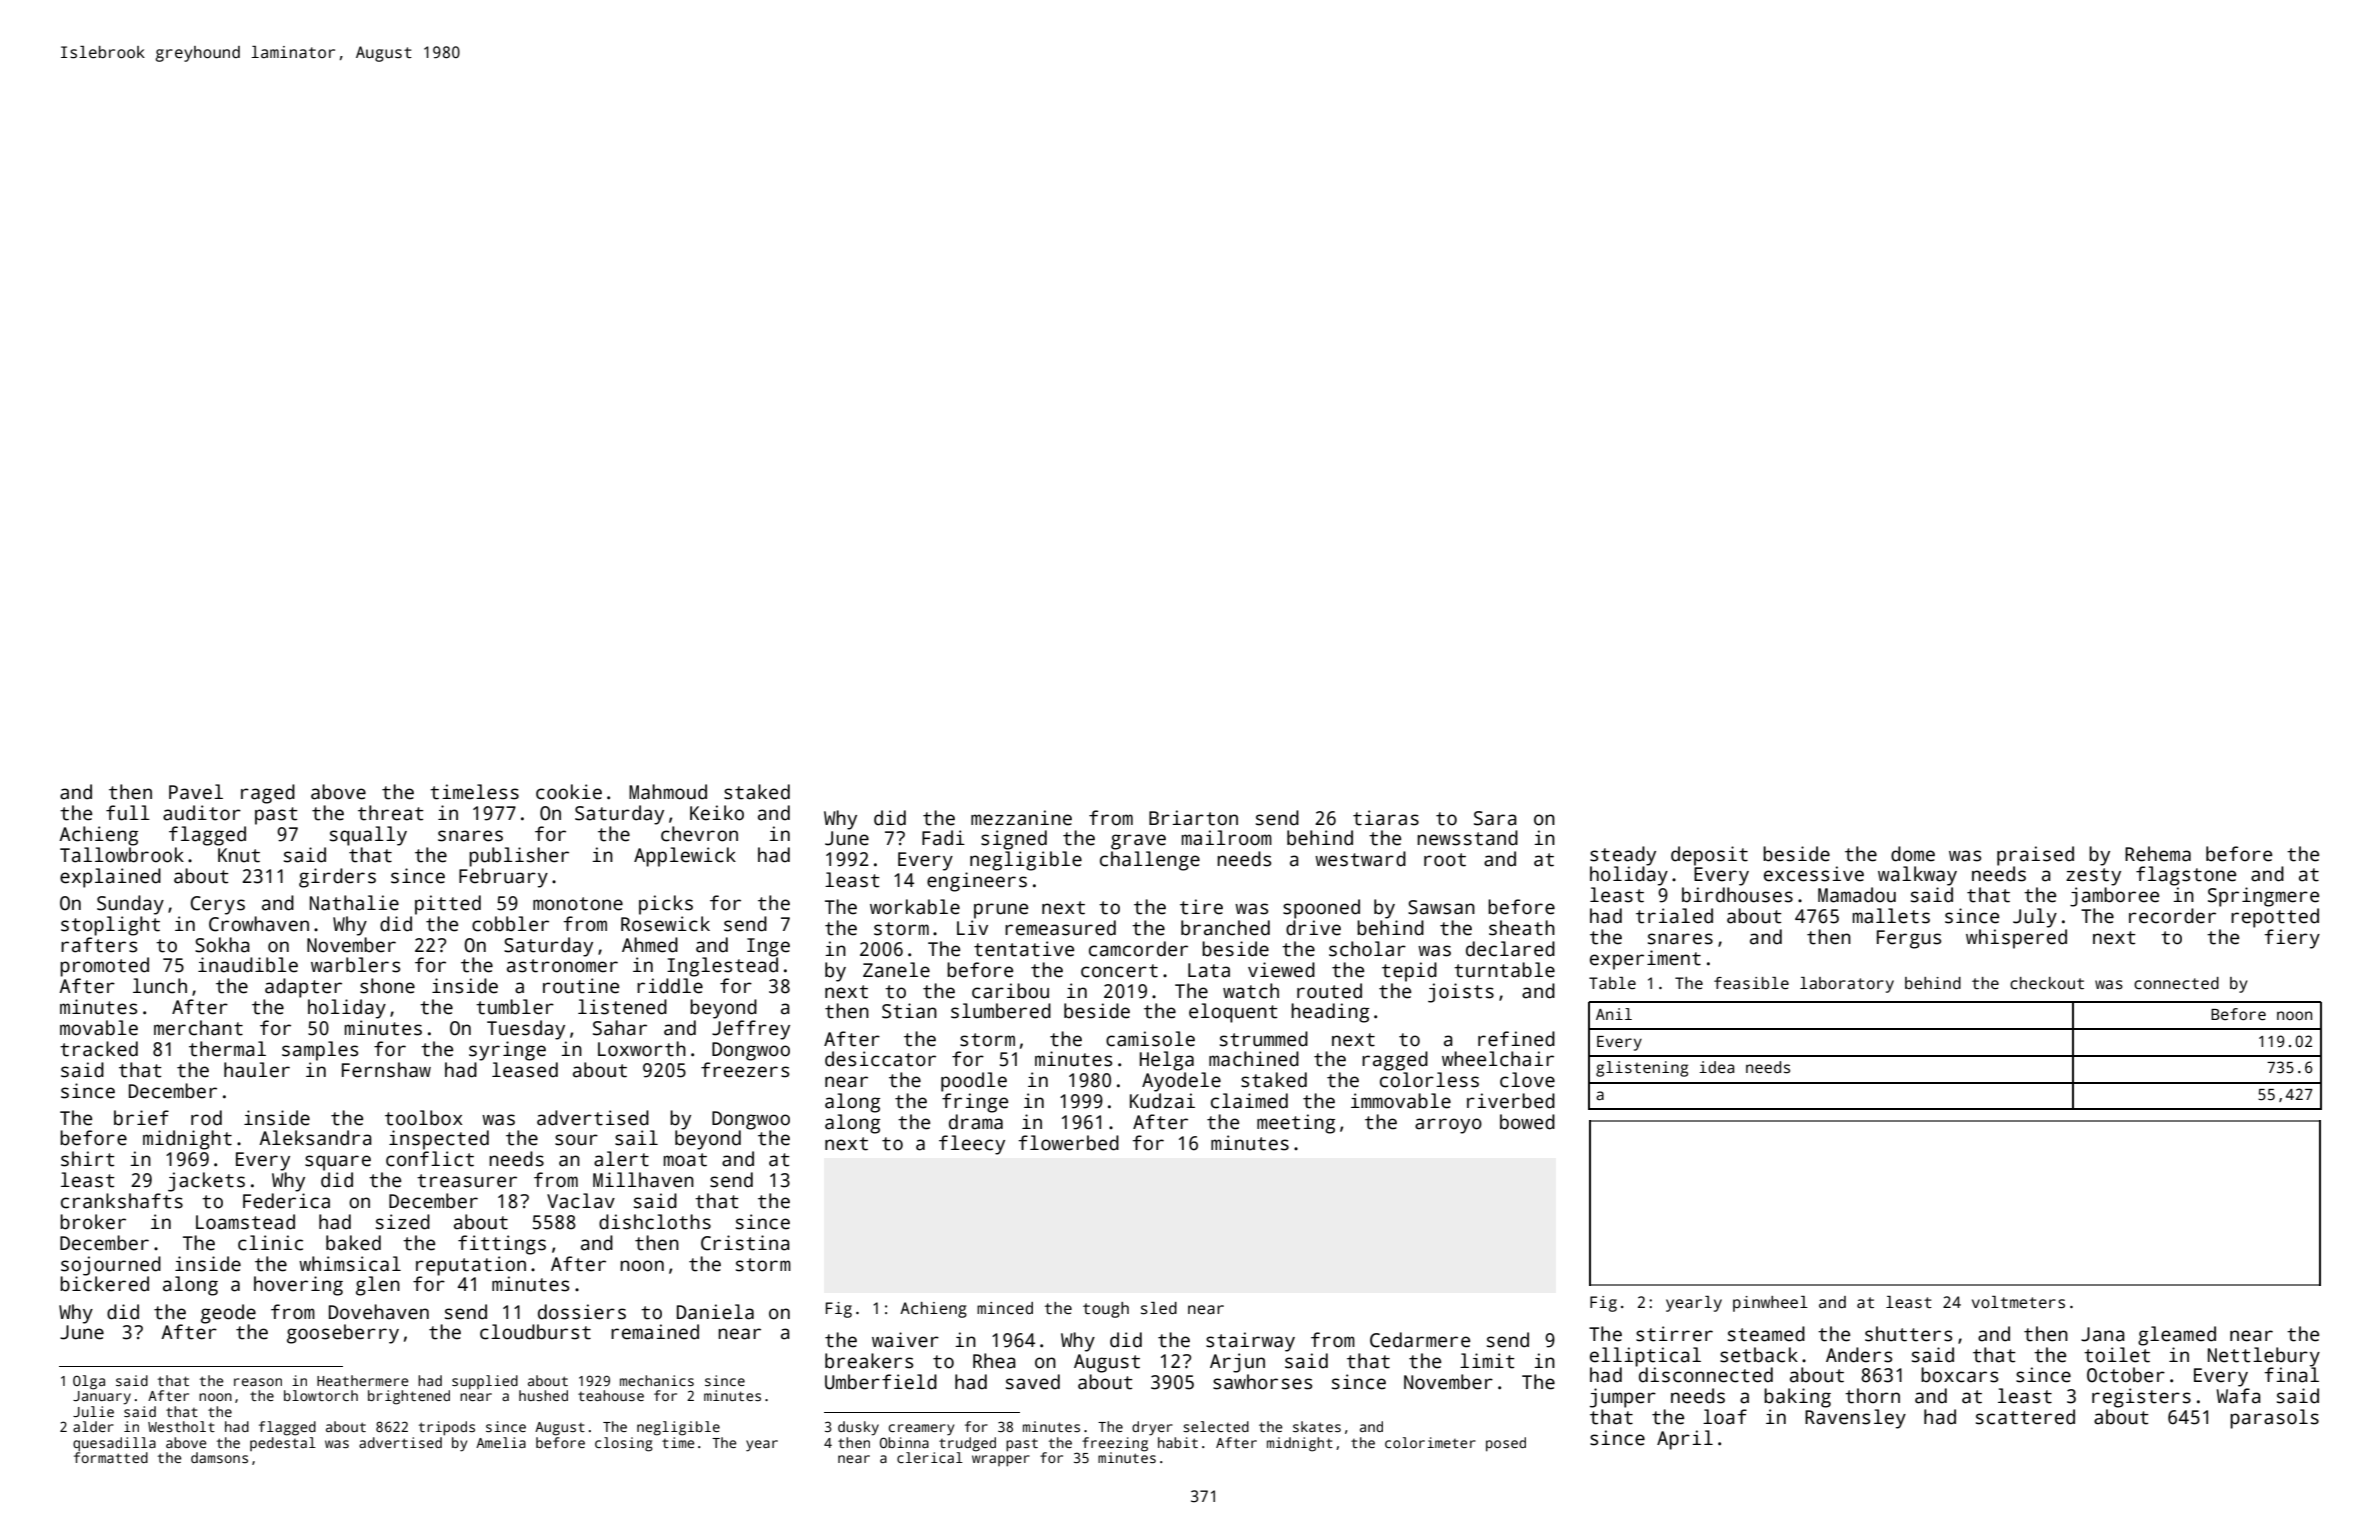 The width and height of the screenshot is (2380, 1540). Describe the element at coordinates (1193, 818) in the screenshot. I see `Briarton` at that location.
